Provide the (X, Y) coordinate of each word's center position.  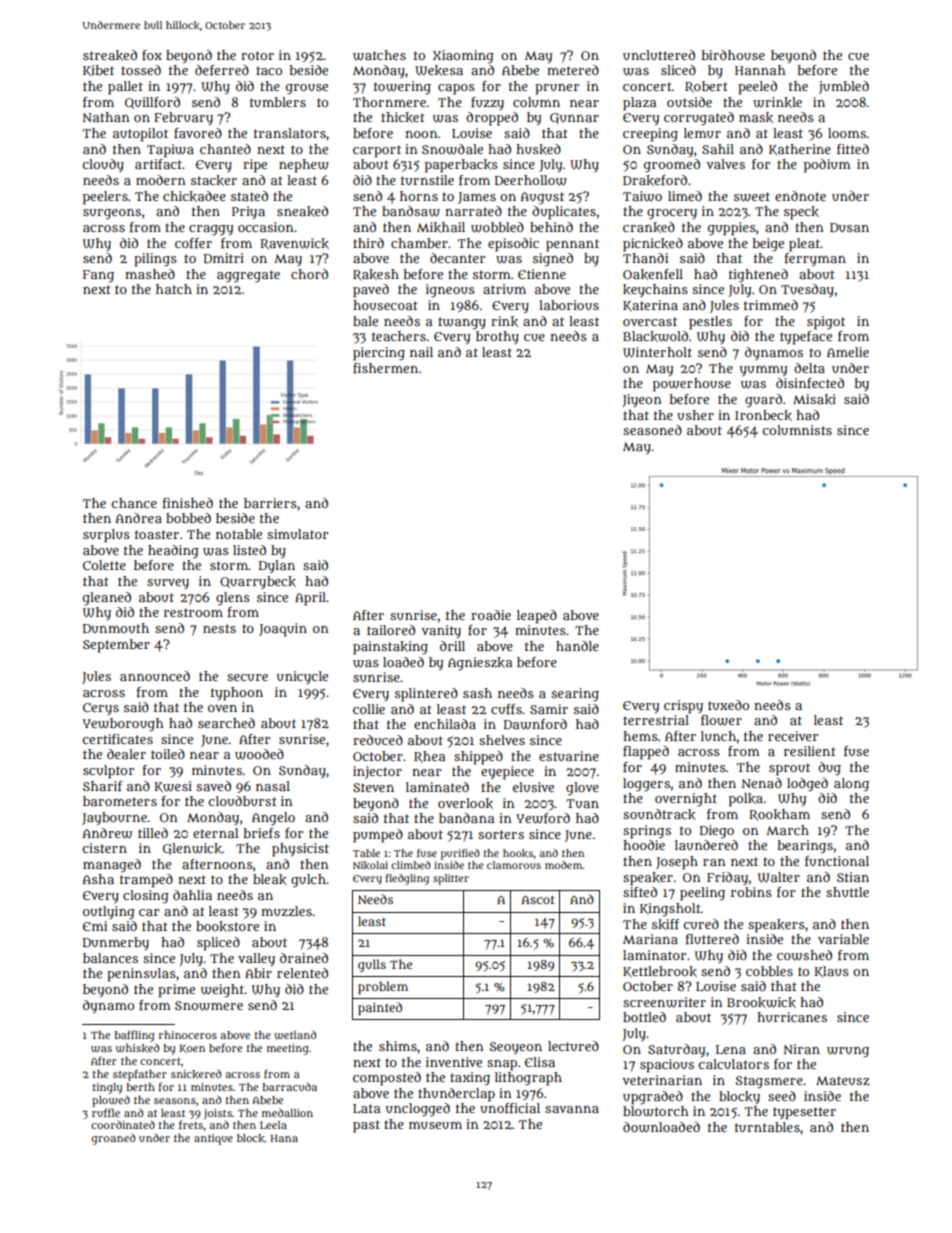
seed (782, 1096)
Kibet (98, 70)
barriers (270, 503)
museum (435, 1125)
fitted (853, 149)
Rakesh (376, 275)
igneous (450, 291)
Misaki (814, 399)
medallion (287, 1112)
